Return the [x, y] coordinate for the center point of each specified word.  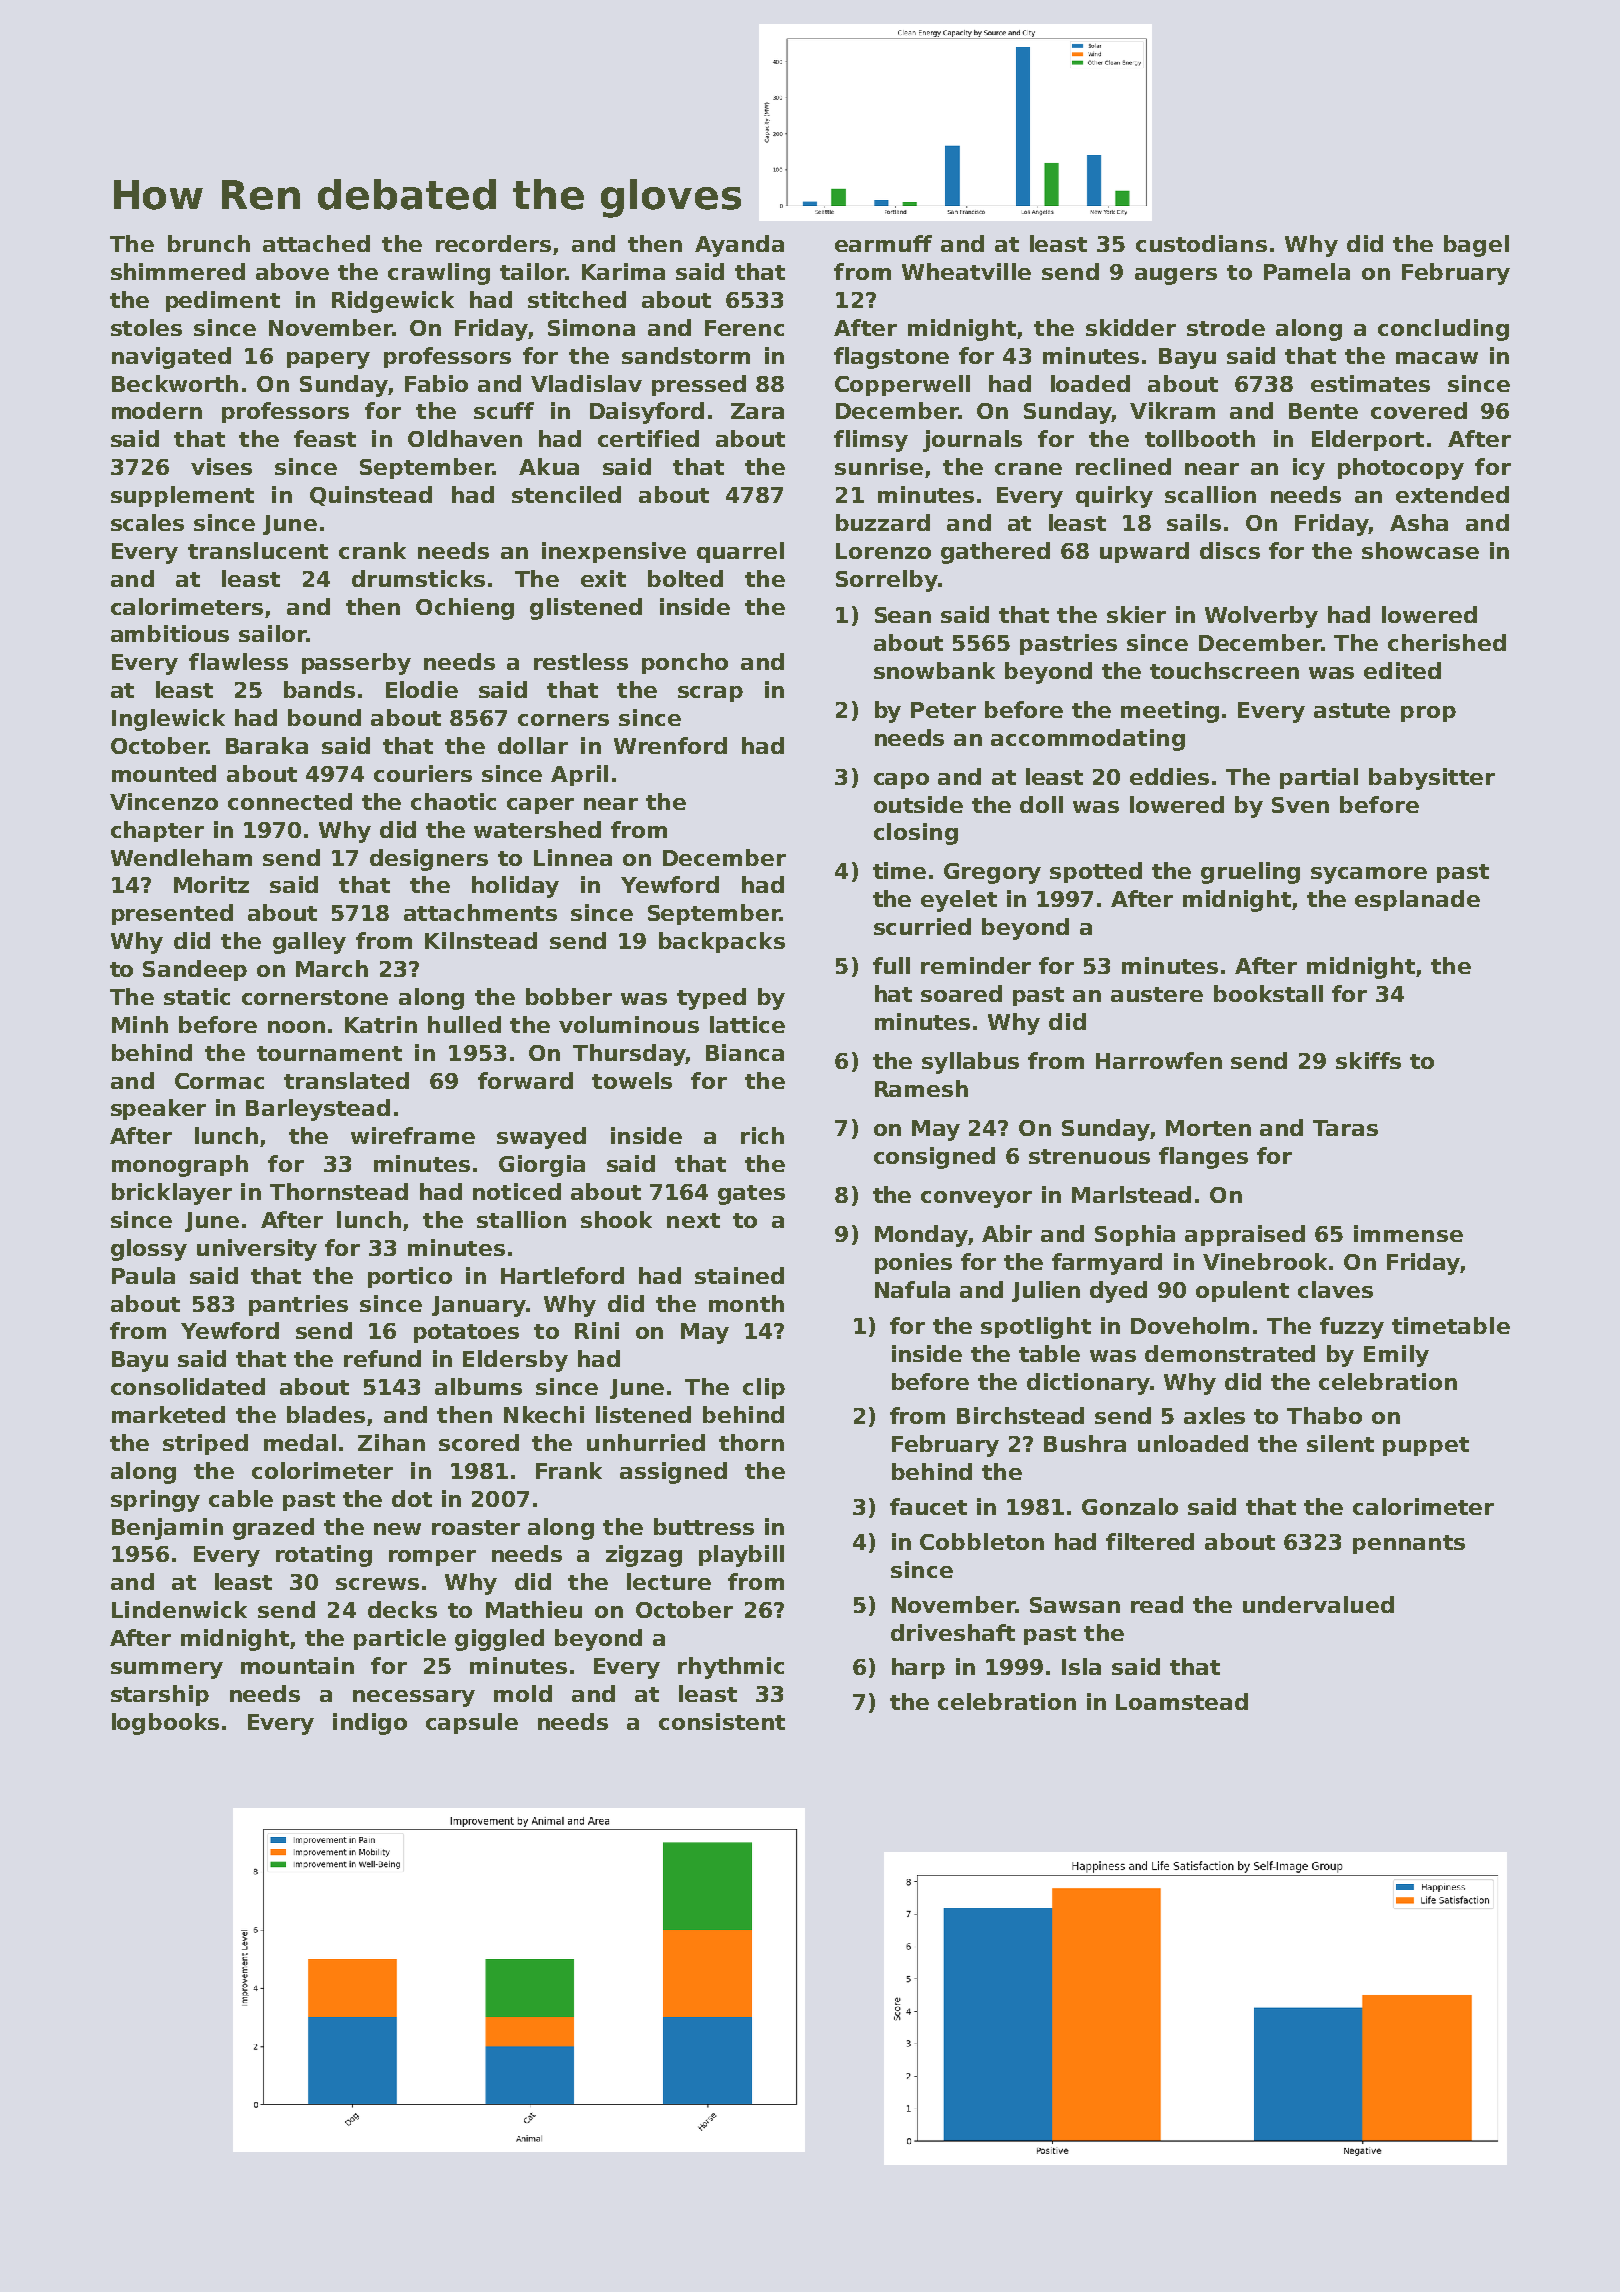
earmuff [883, 243]
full [891, 965]
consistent [722, 1721]
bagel [1476, 246]
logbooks [165, 1724]
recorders [493, 243]
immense [1408, 1233]
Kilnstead [481, 940]
